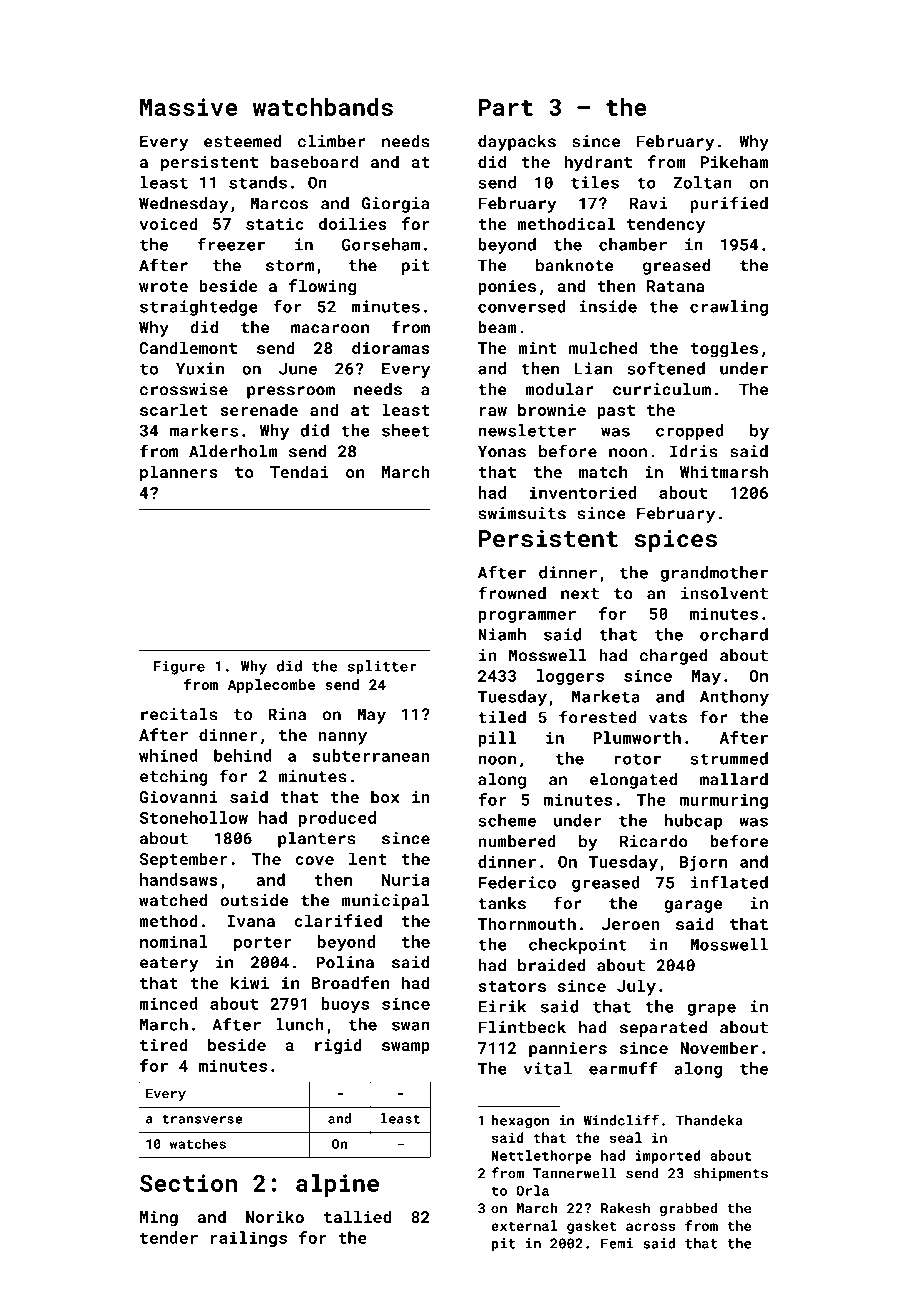 Image resolution: width=908 pixels, height=1316 pixels. What do you see at coordinates (729, 204) in the image?
I see `purified` at bounding box center [729, 204].
